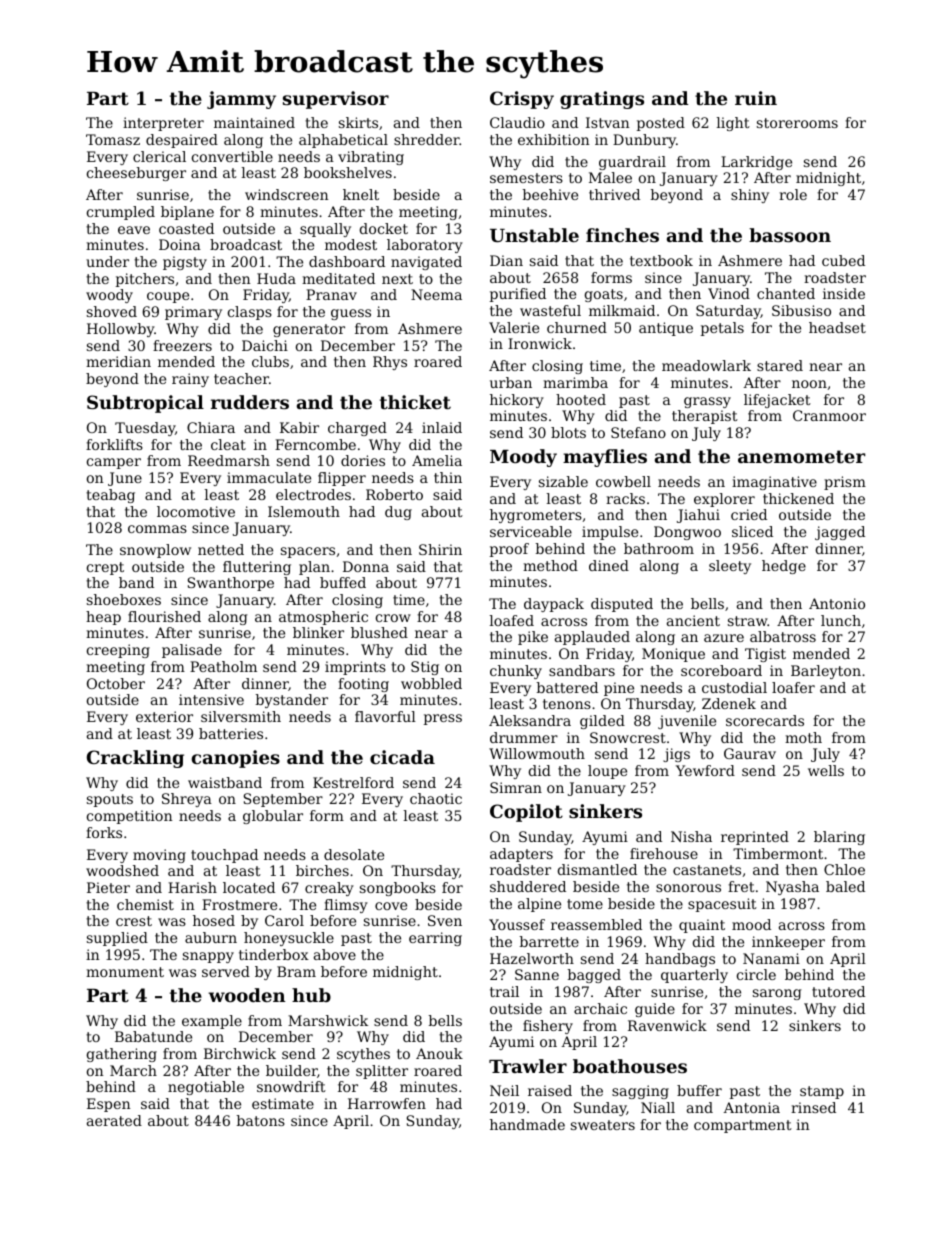 The height and width of the page is (1233, 952). Describe the element at coordinates (145, 404) in the page. I see `Subtropical` at that location.
